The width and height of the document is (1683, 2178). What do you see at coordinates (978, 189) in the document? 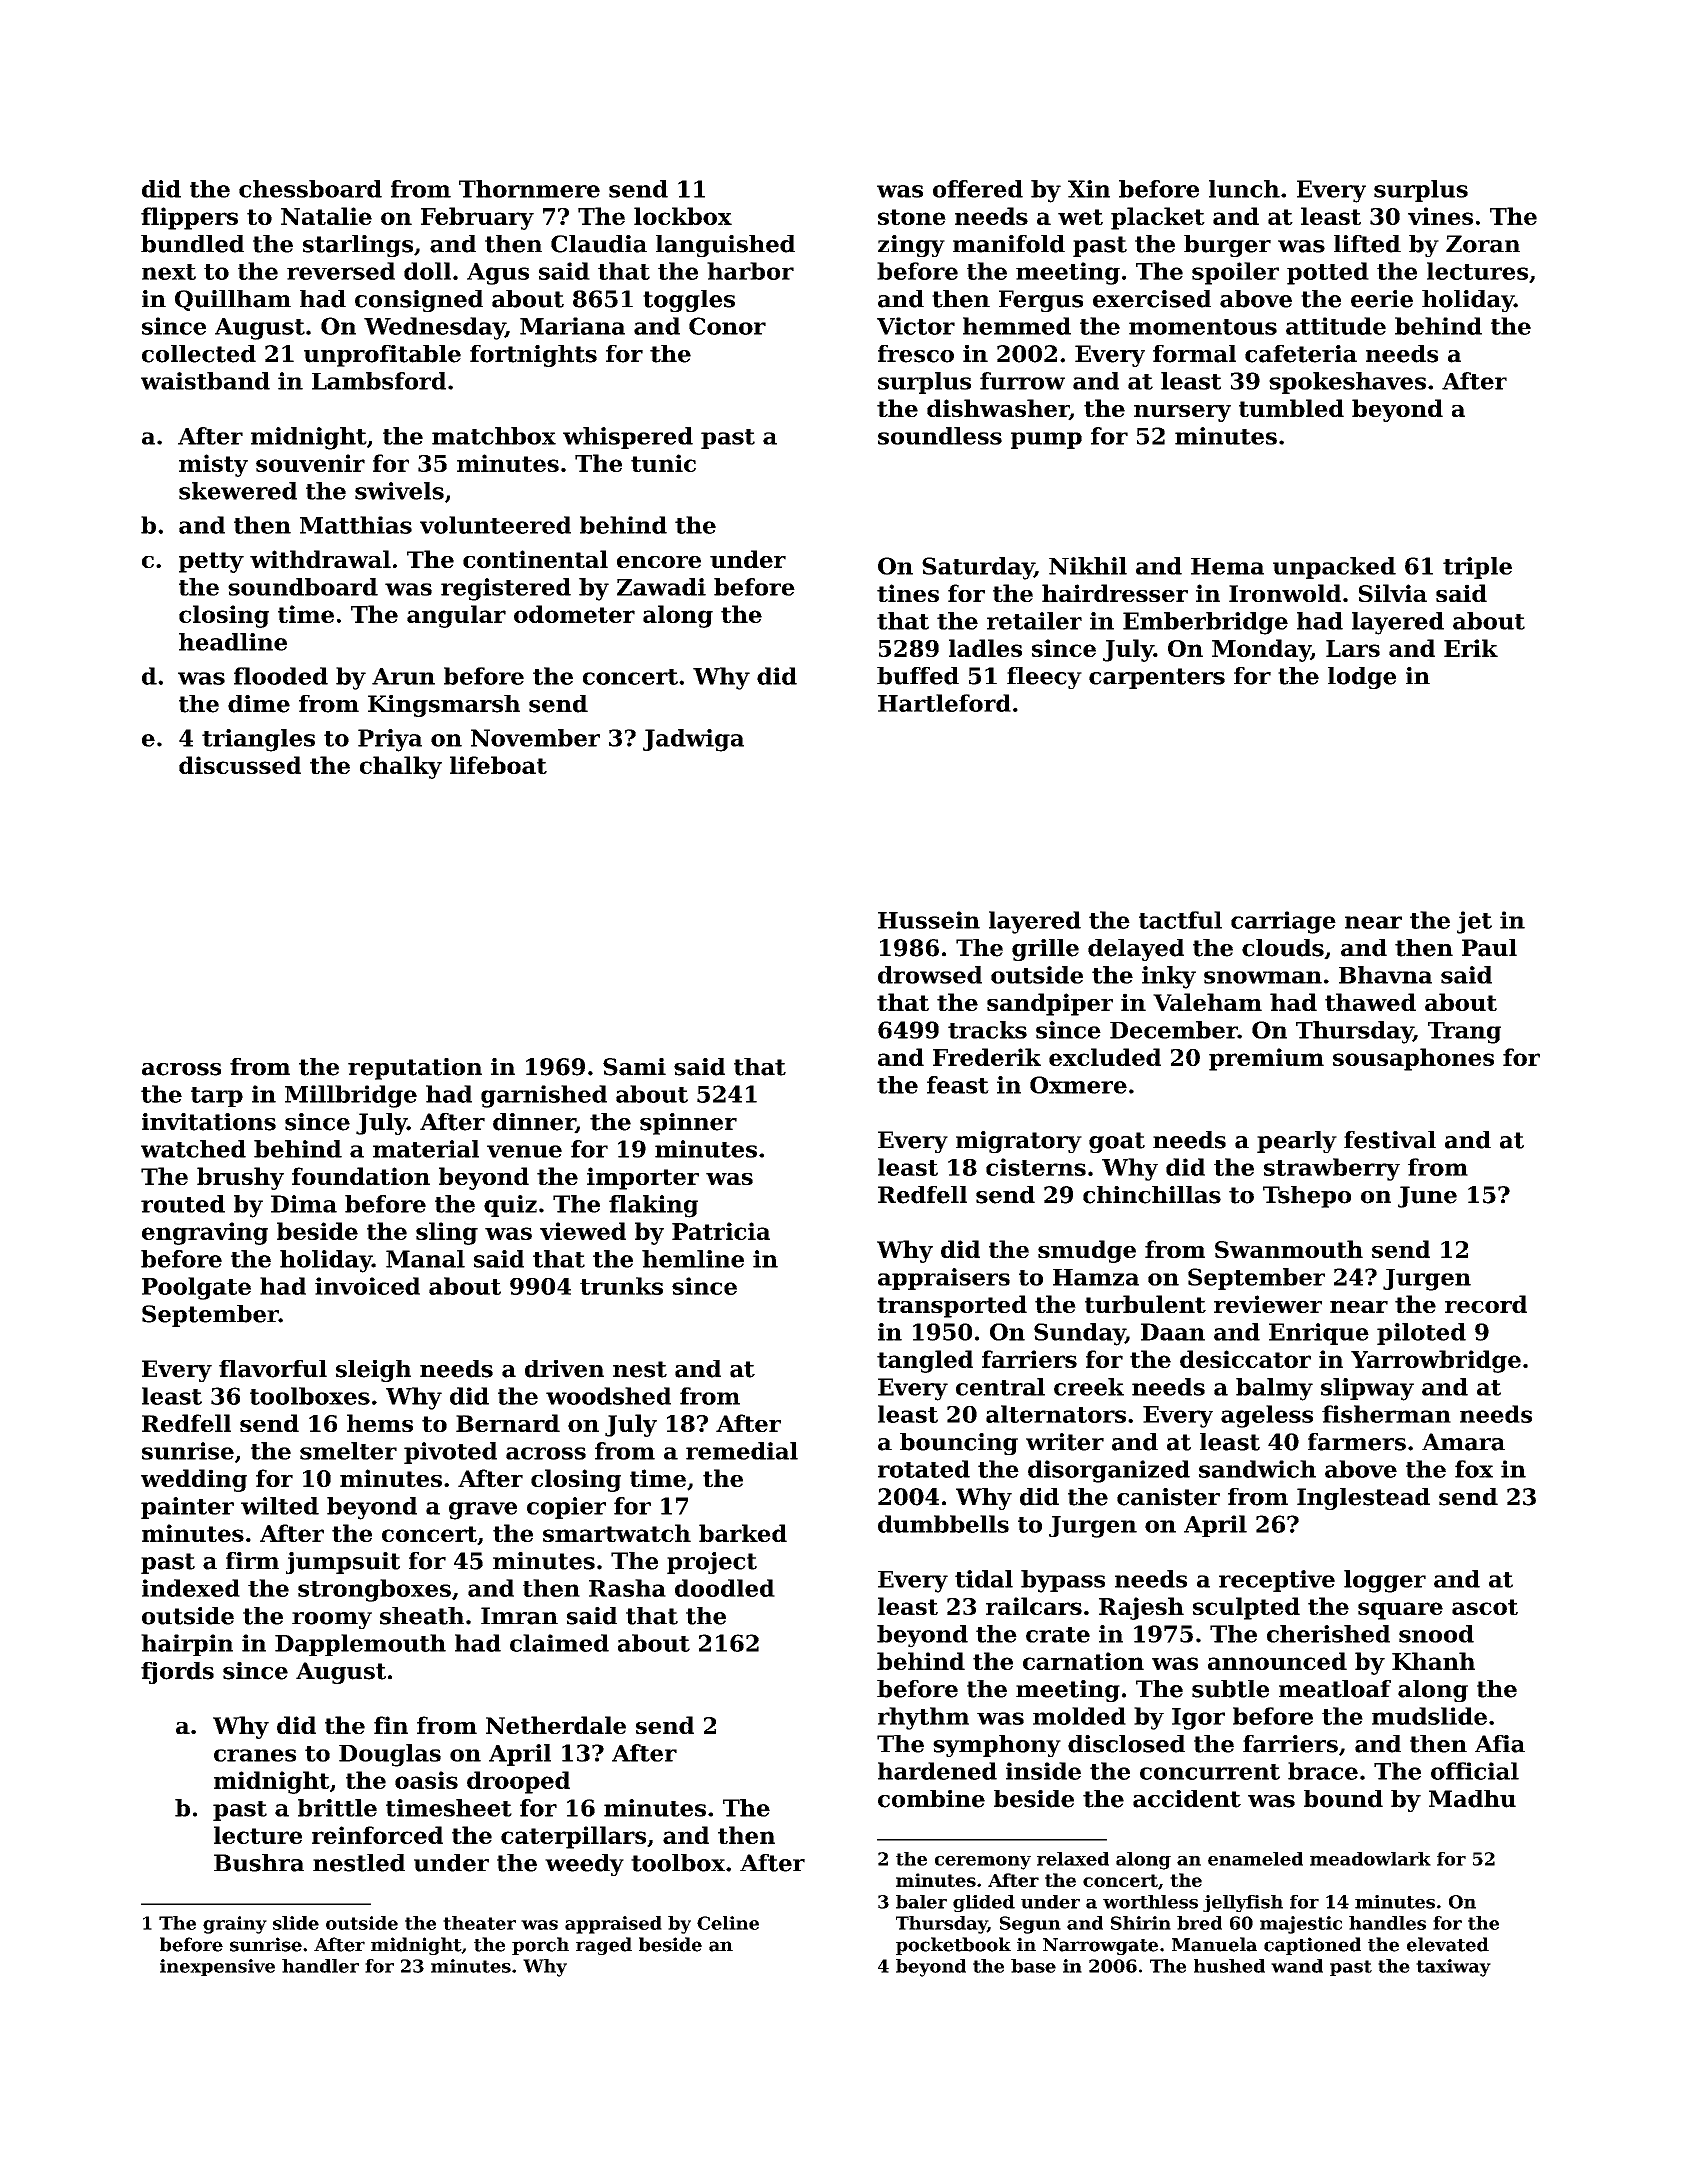
I see `offered` at bounding box center [978, 189].
